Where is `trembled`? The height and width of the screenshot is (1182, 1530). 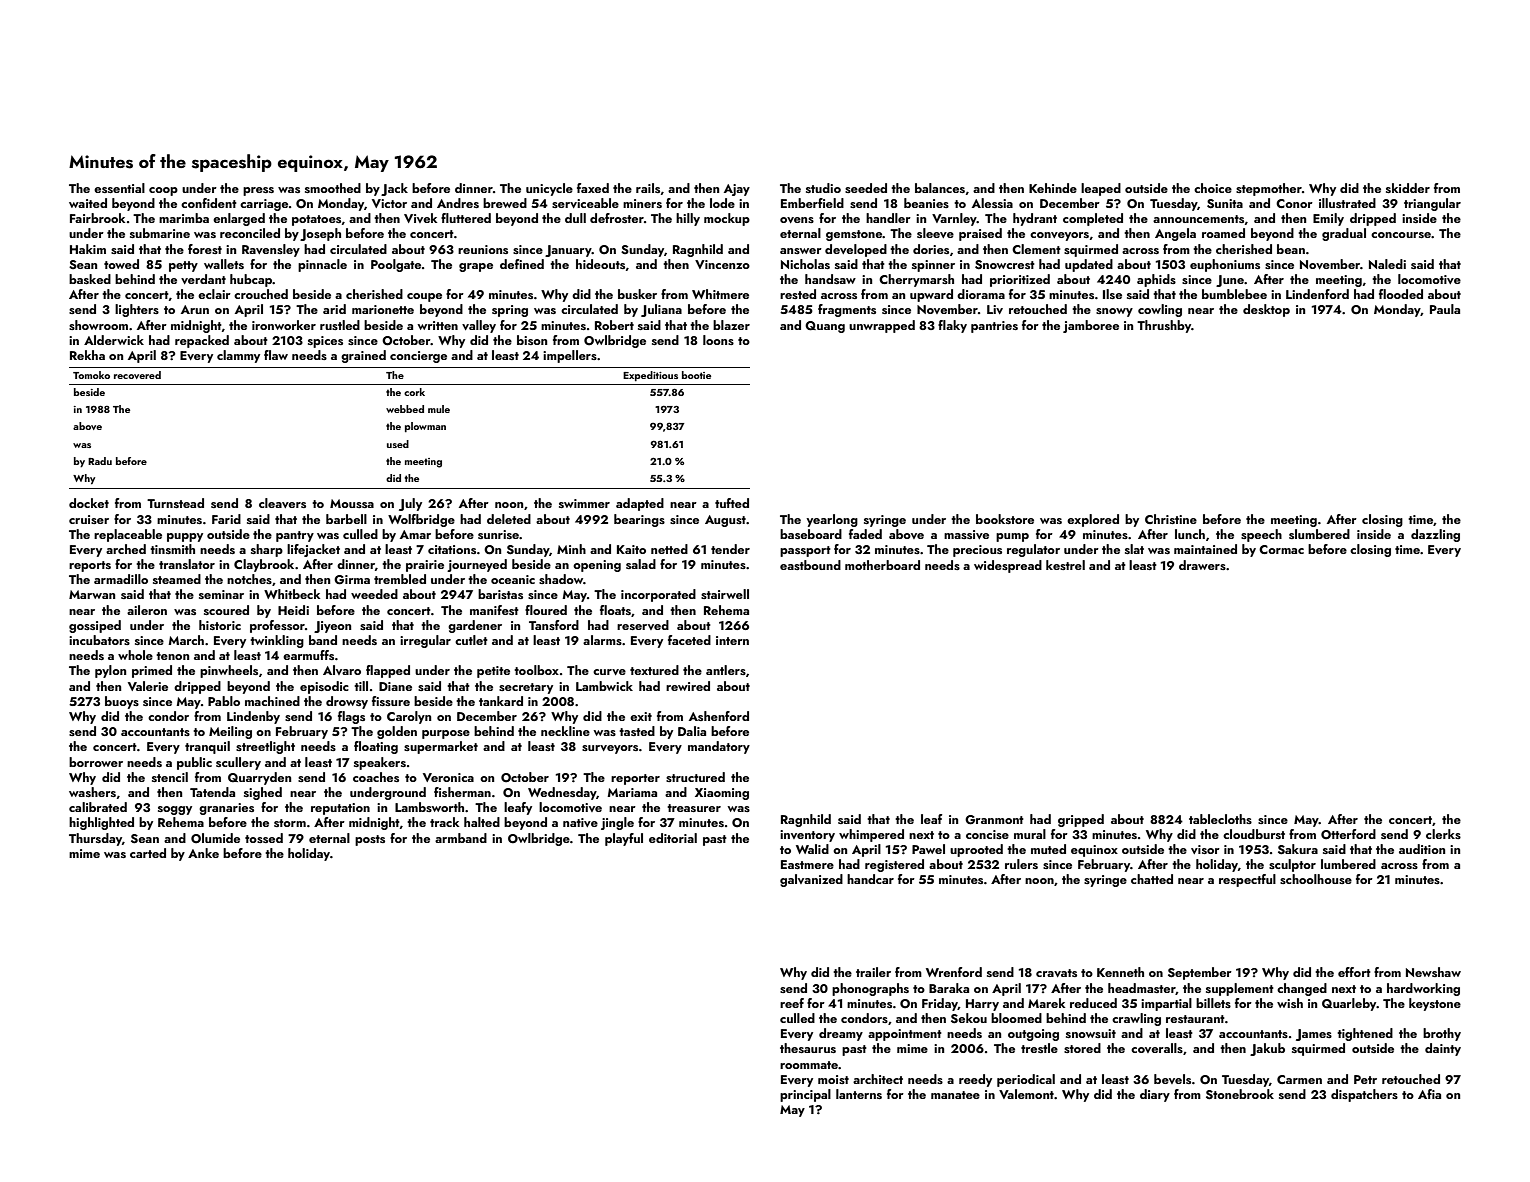 trembled is located at coordinates (400, 579).
